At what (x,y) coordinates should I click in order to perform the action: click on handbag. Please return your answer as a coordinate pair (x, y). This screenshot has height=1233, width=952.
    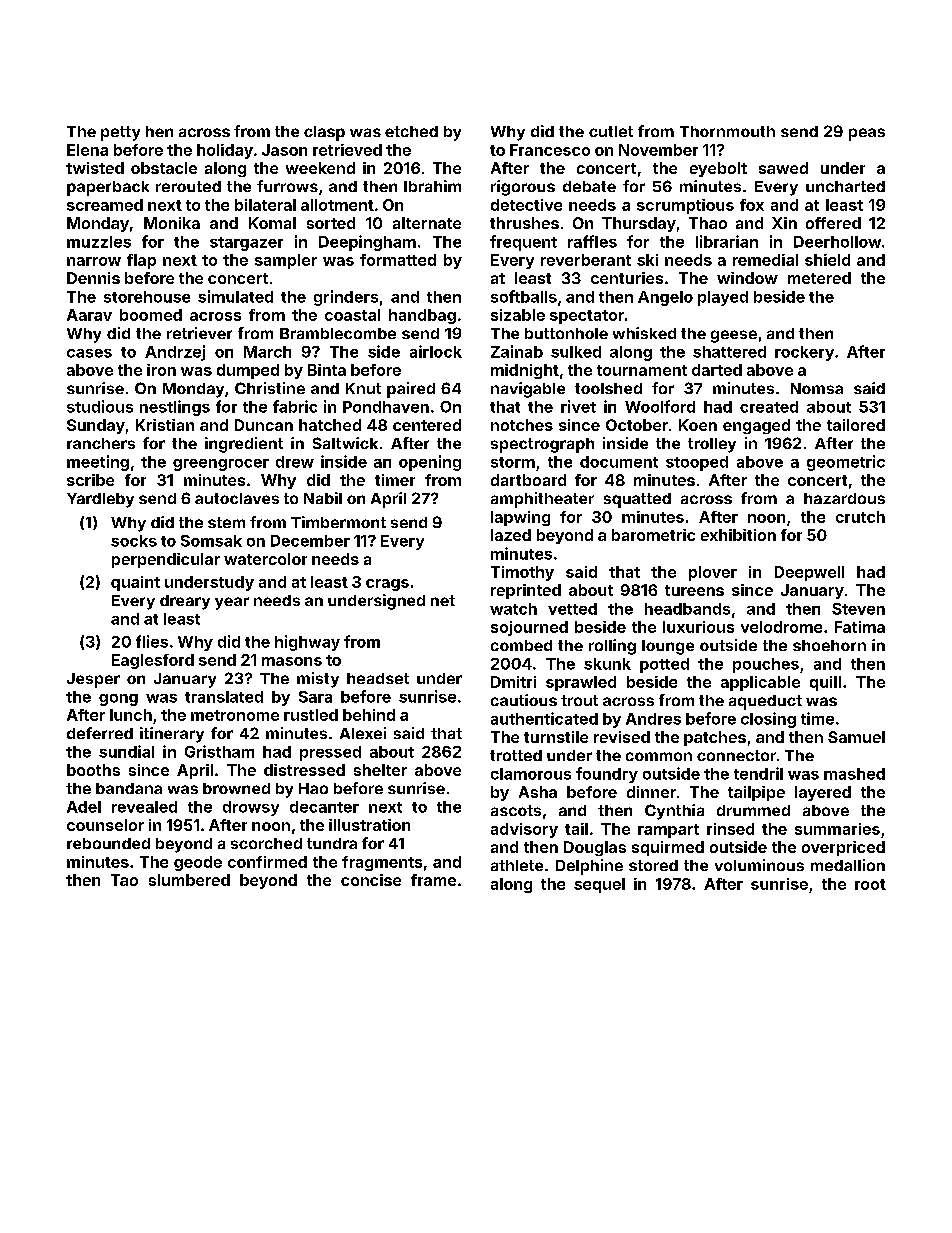
    Looking at the image, I should click on (422, 316).
